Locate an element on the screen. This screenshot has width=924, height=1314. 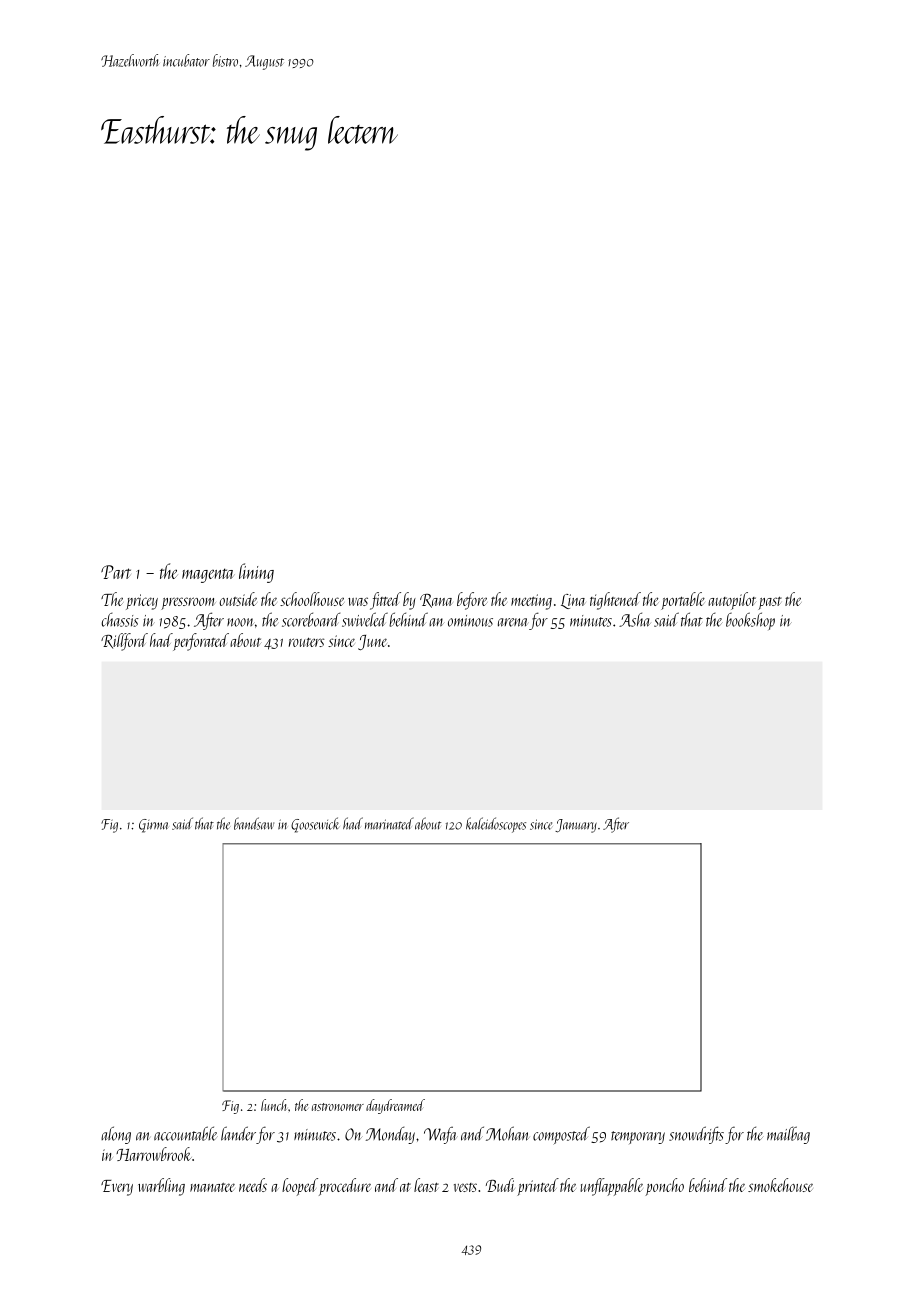
composted is located at coordinates (561, 1135).
